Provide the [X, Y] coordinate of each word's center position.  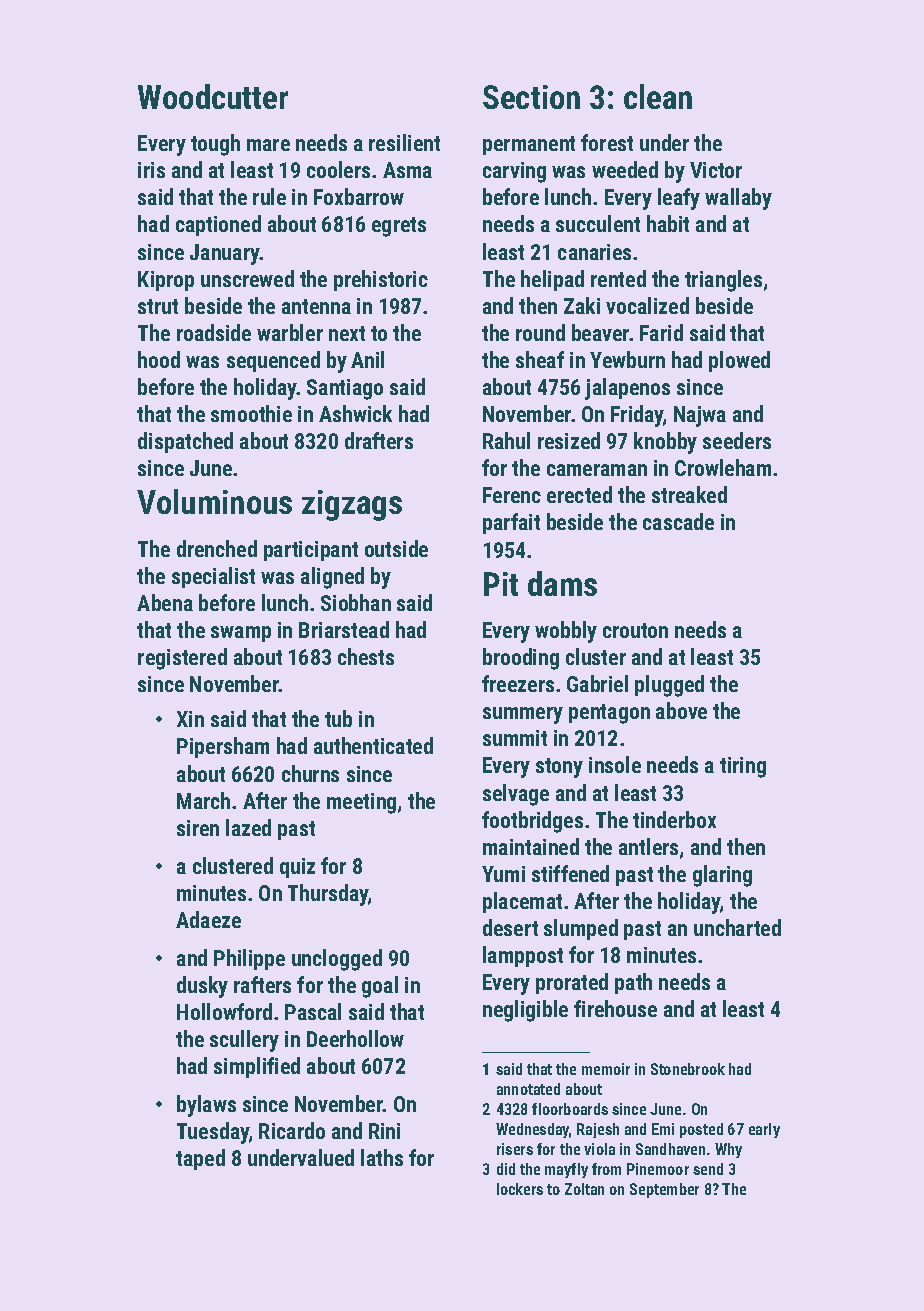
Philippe [249, 959]
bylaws [206, 1106]
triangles [723, 281]
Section [531, 97]
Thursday [328, 895]
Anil [367, 359]
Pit [501, 584]
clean [658, 96]
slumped [581, 929]
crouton [635, 630]
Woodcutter [213, 96]
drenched [217, 548]
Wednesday [533, 1130]
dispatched [185, 442]
